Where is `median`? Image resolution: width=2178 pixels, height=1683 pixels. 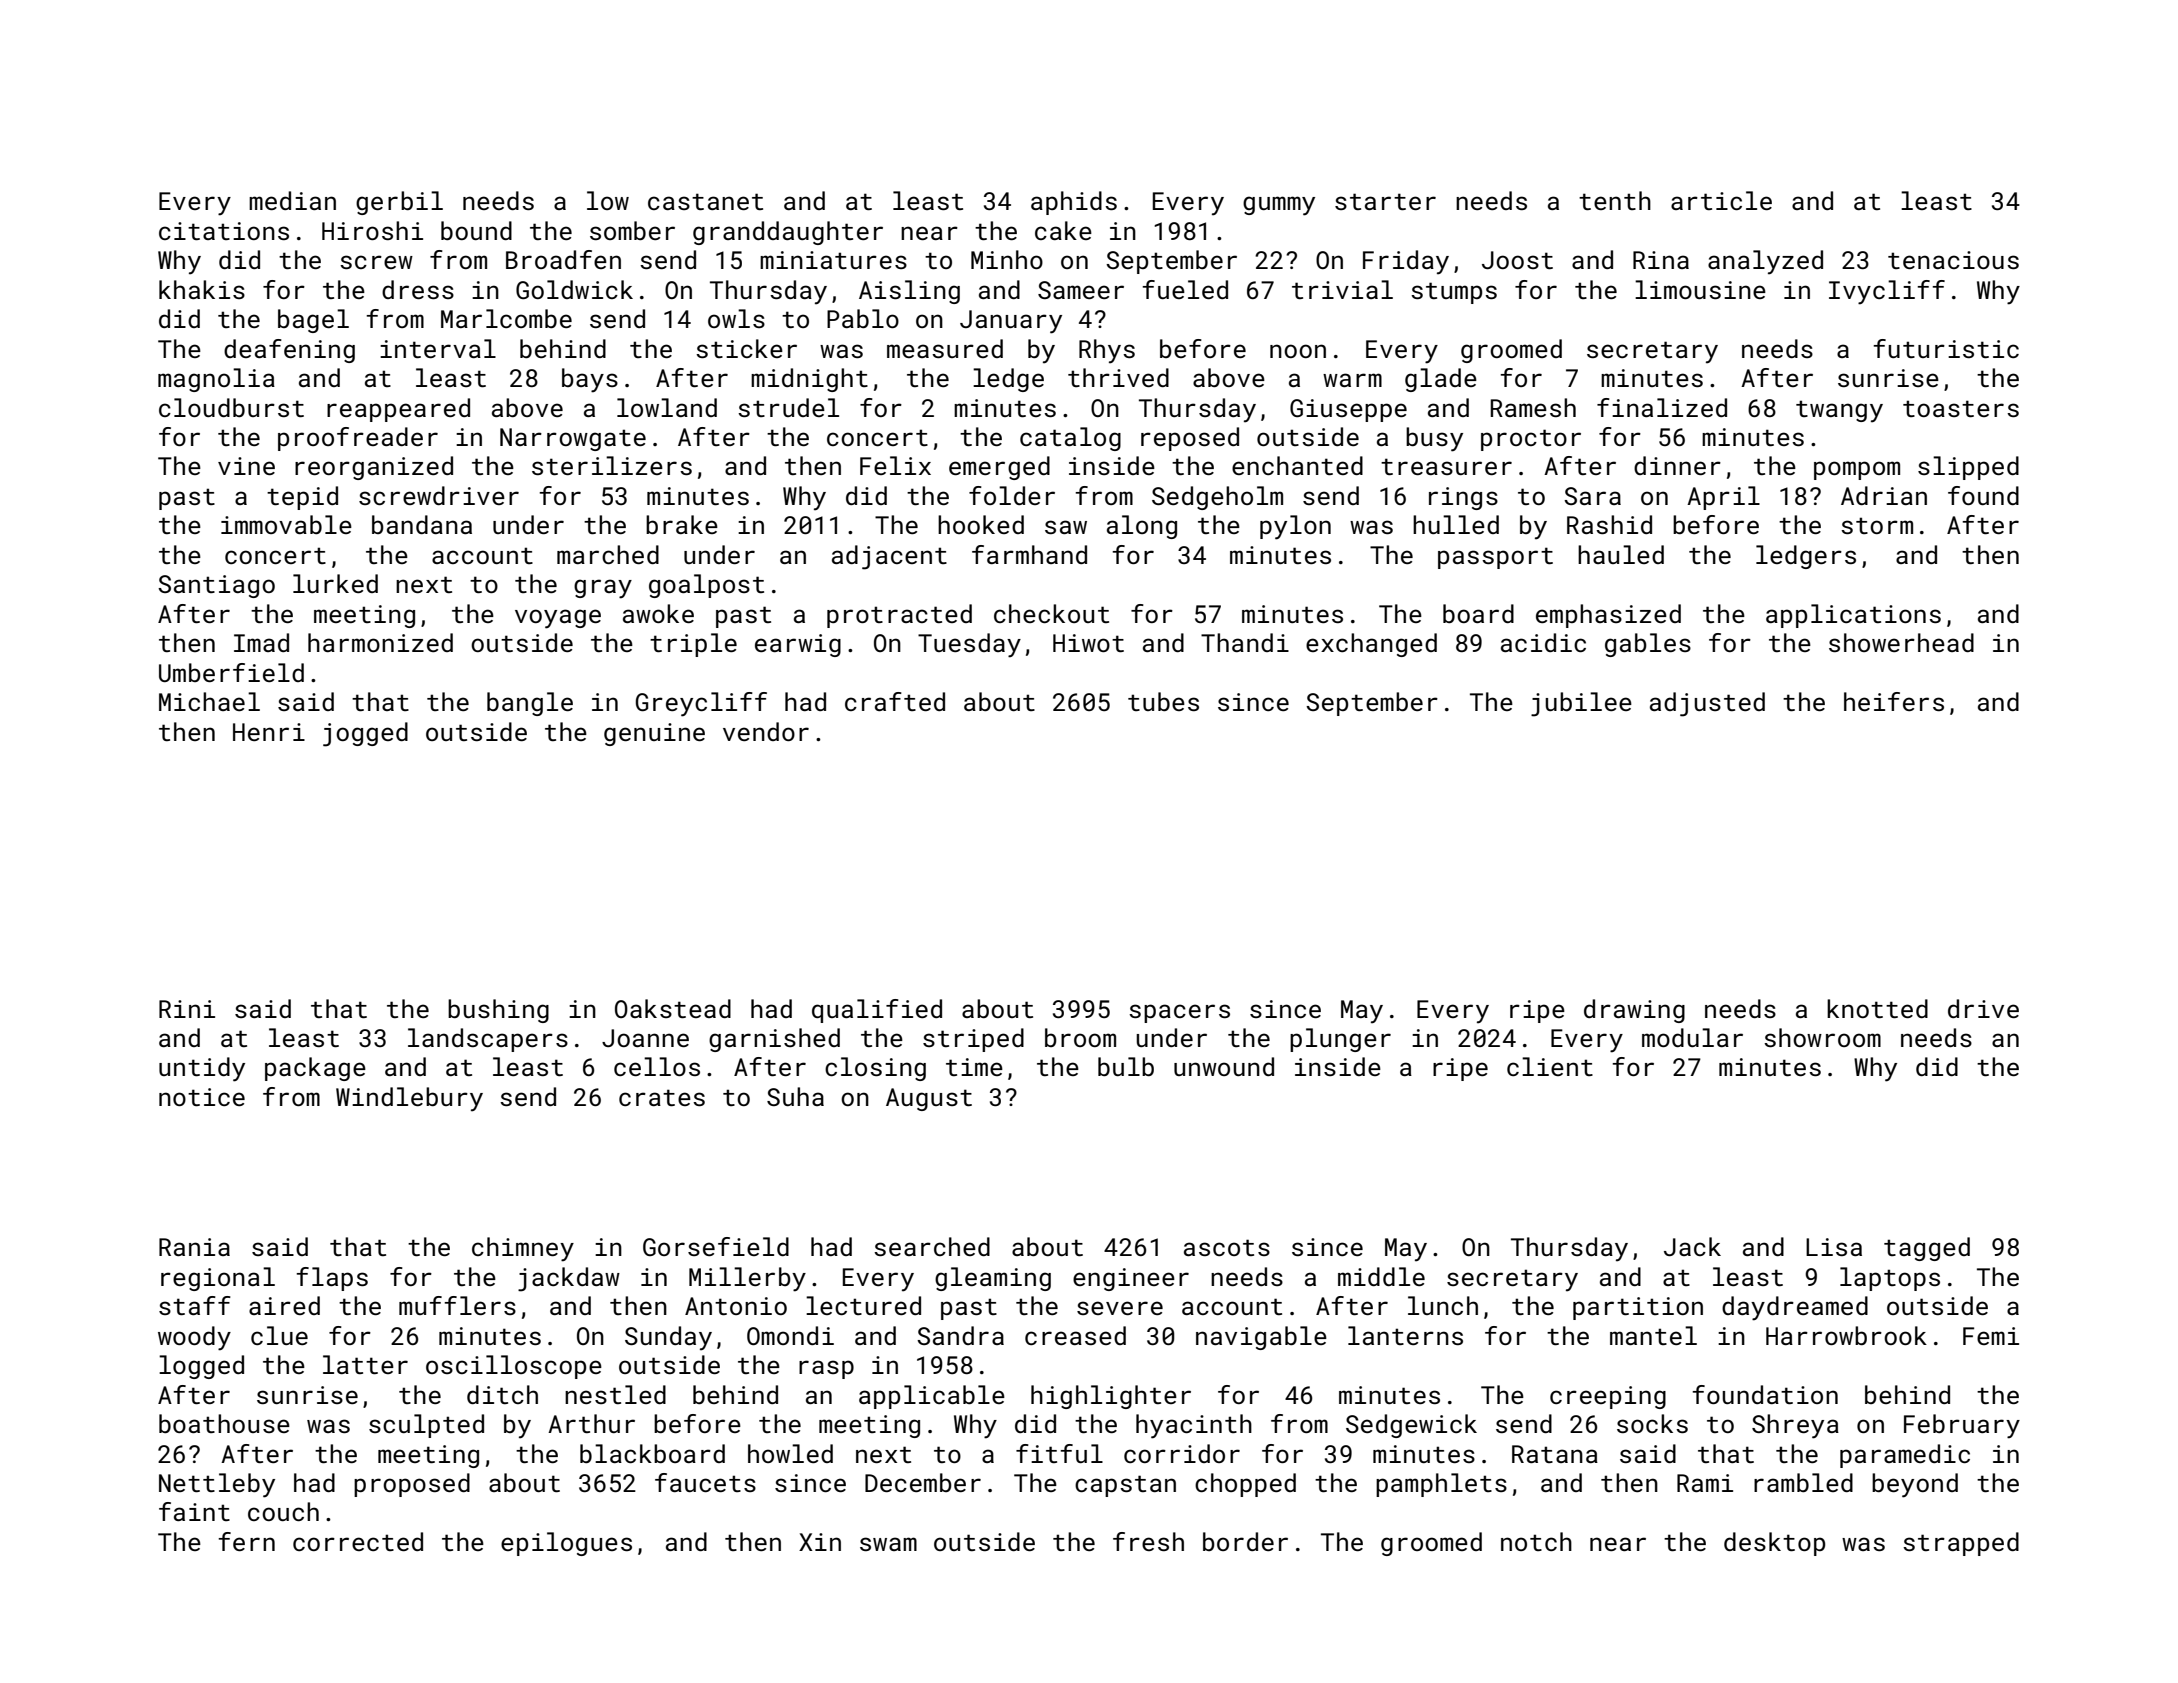 median is located at coordinates (292, 200).
